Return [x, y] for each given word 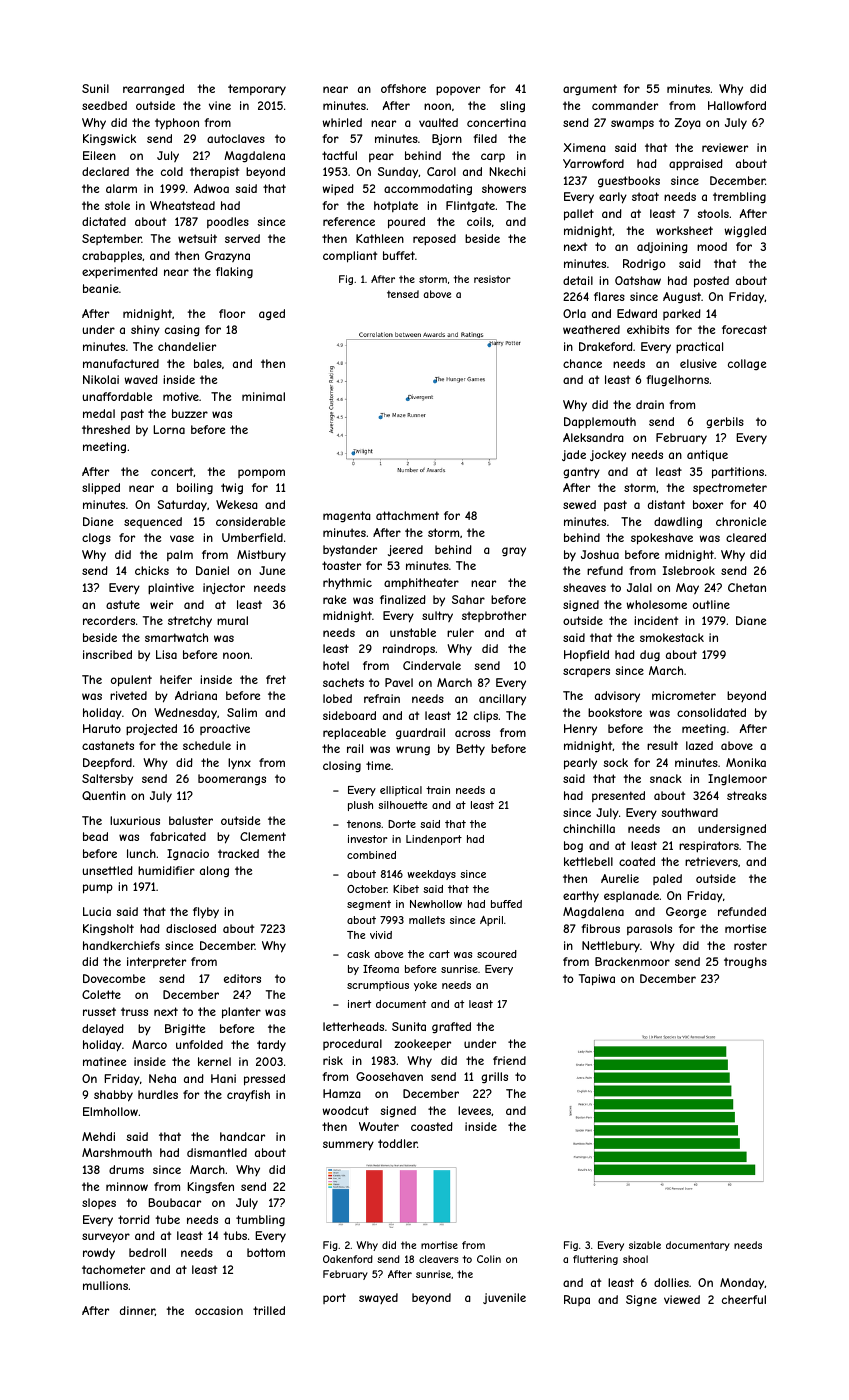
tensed [403, 294]
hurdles [158, 1094]
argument [590, 90]
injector [224, 588]
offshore [403, 88]
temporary [257, 90]
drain [650, 404]
